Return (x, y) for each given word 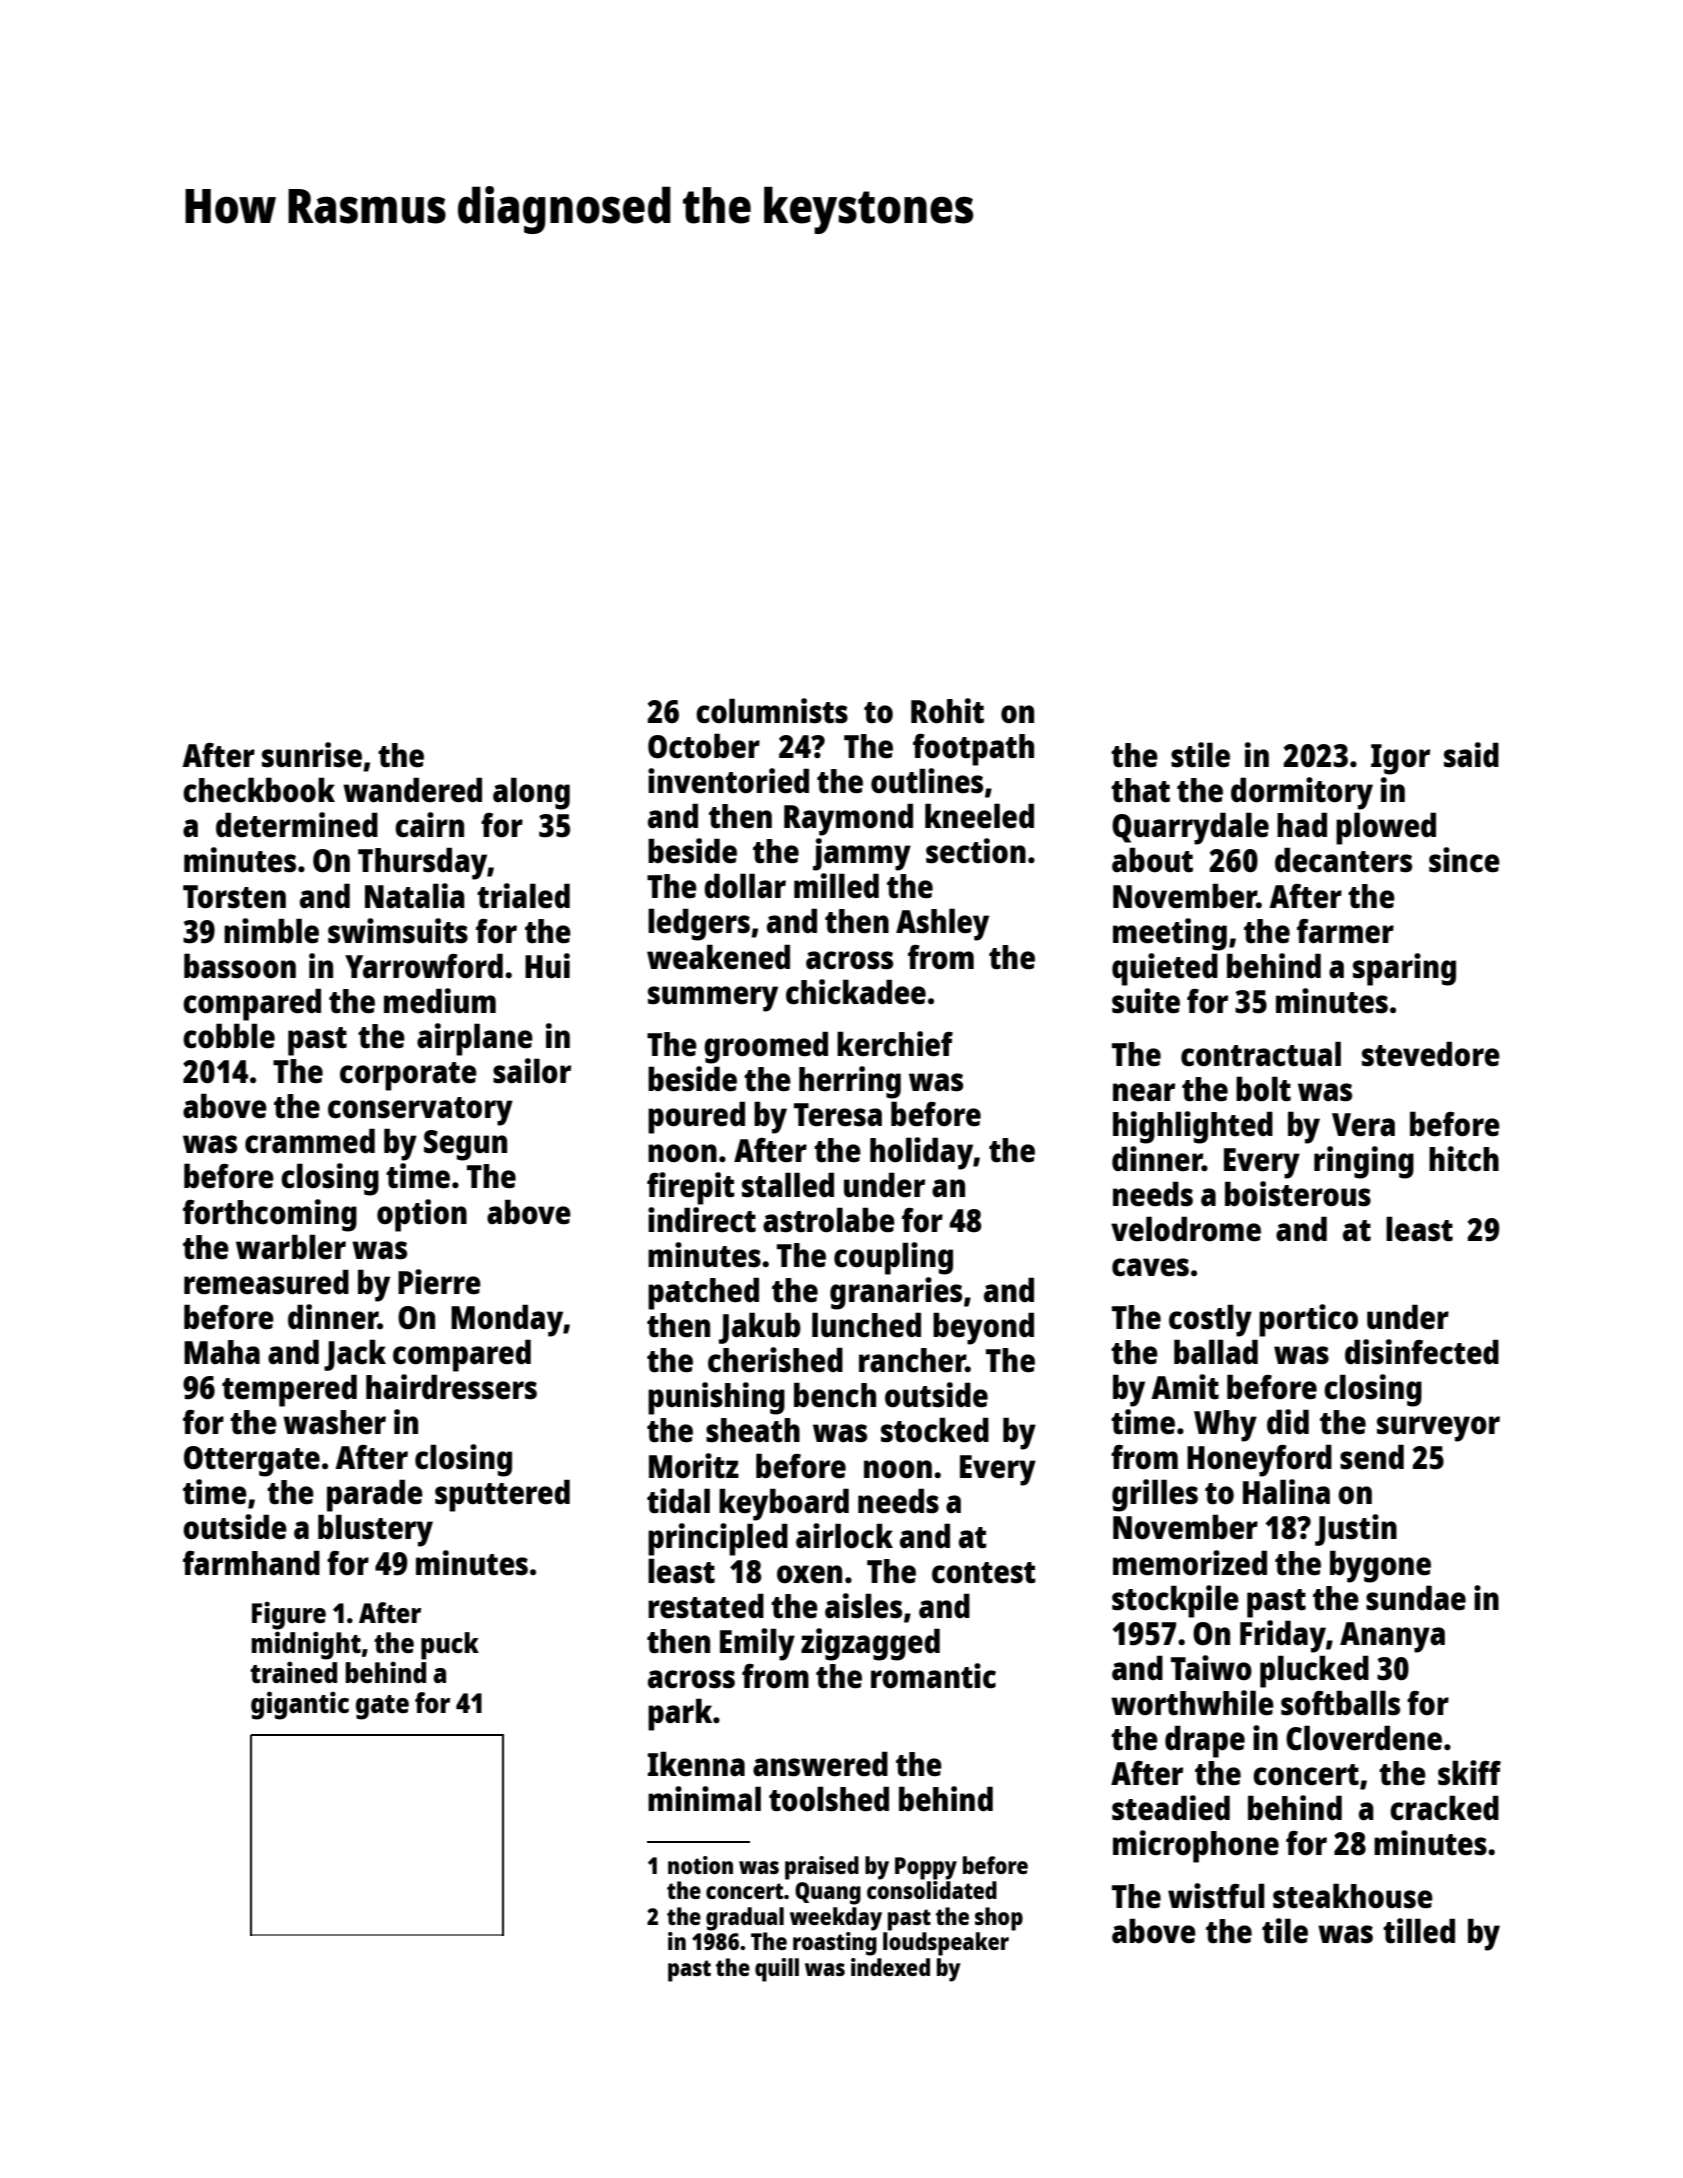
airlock (844, 1536)
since (1464, 860)
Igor (1400, 759)
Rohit (947, 711)
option (422, 1215)
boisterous (1298, 1194)
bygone (1380, 1566)
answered (820, 1764)
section (976, 851)
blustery (375, 1530)
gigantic (300, 1705)
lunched (866, 1325)
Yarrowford (424, 966)
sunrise (312, 755)
